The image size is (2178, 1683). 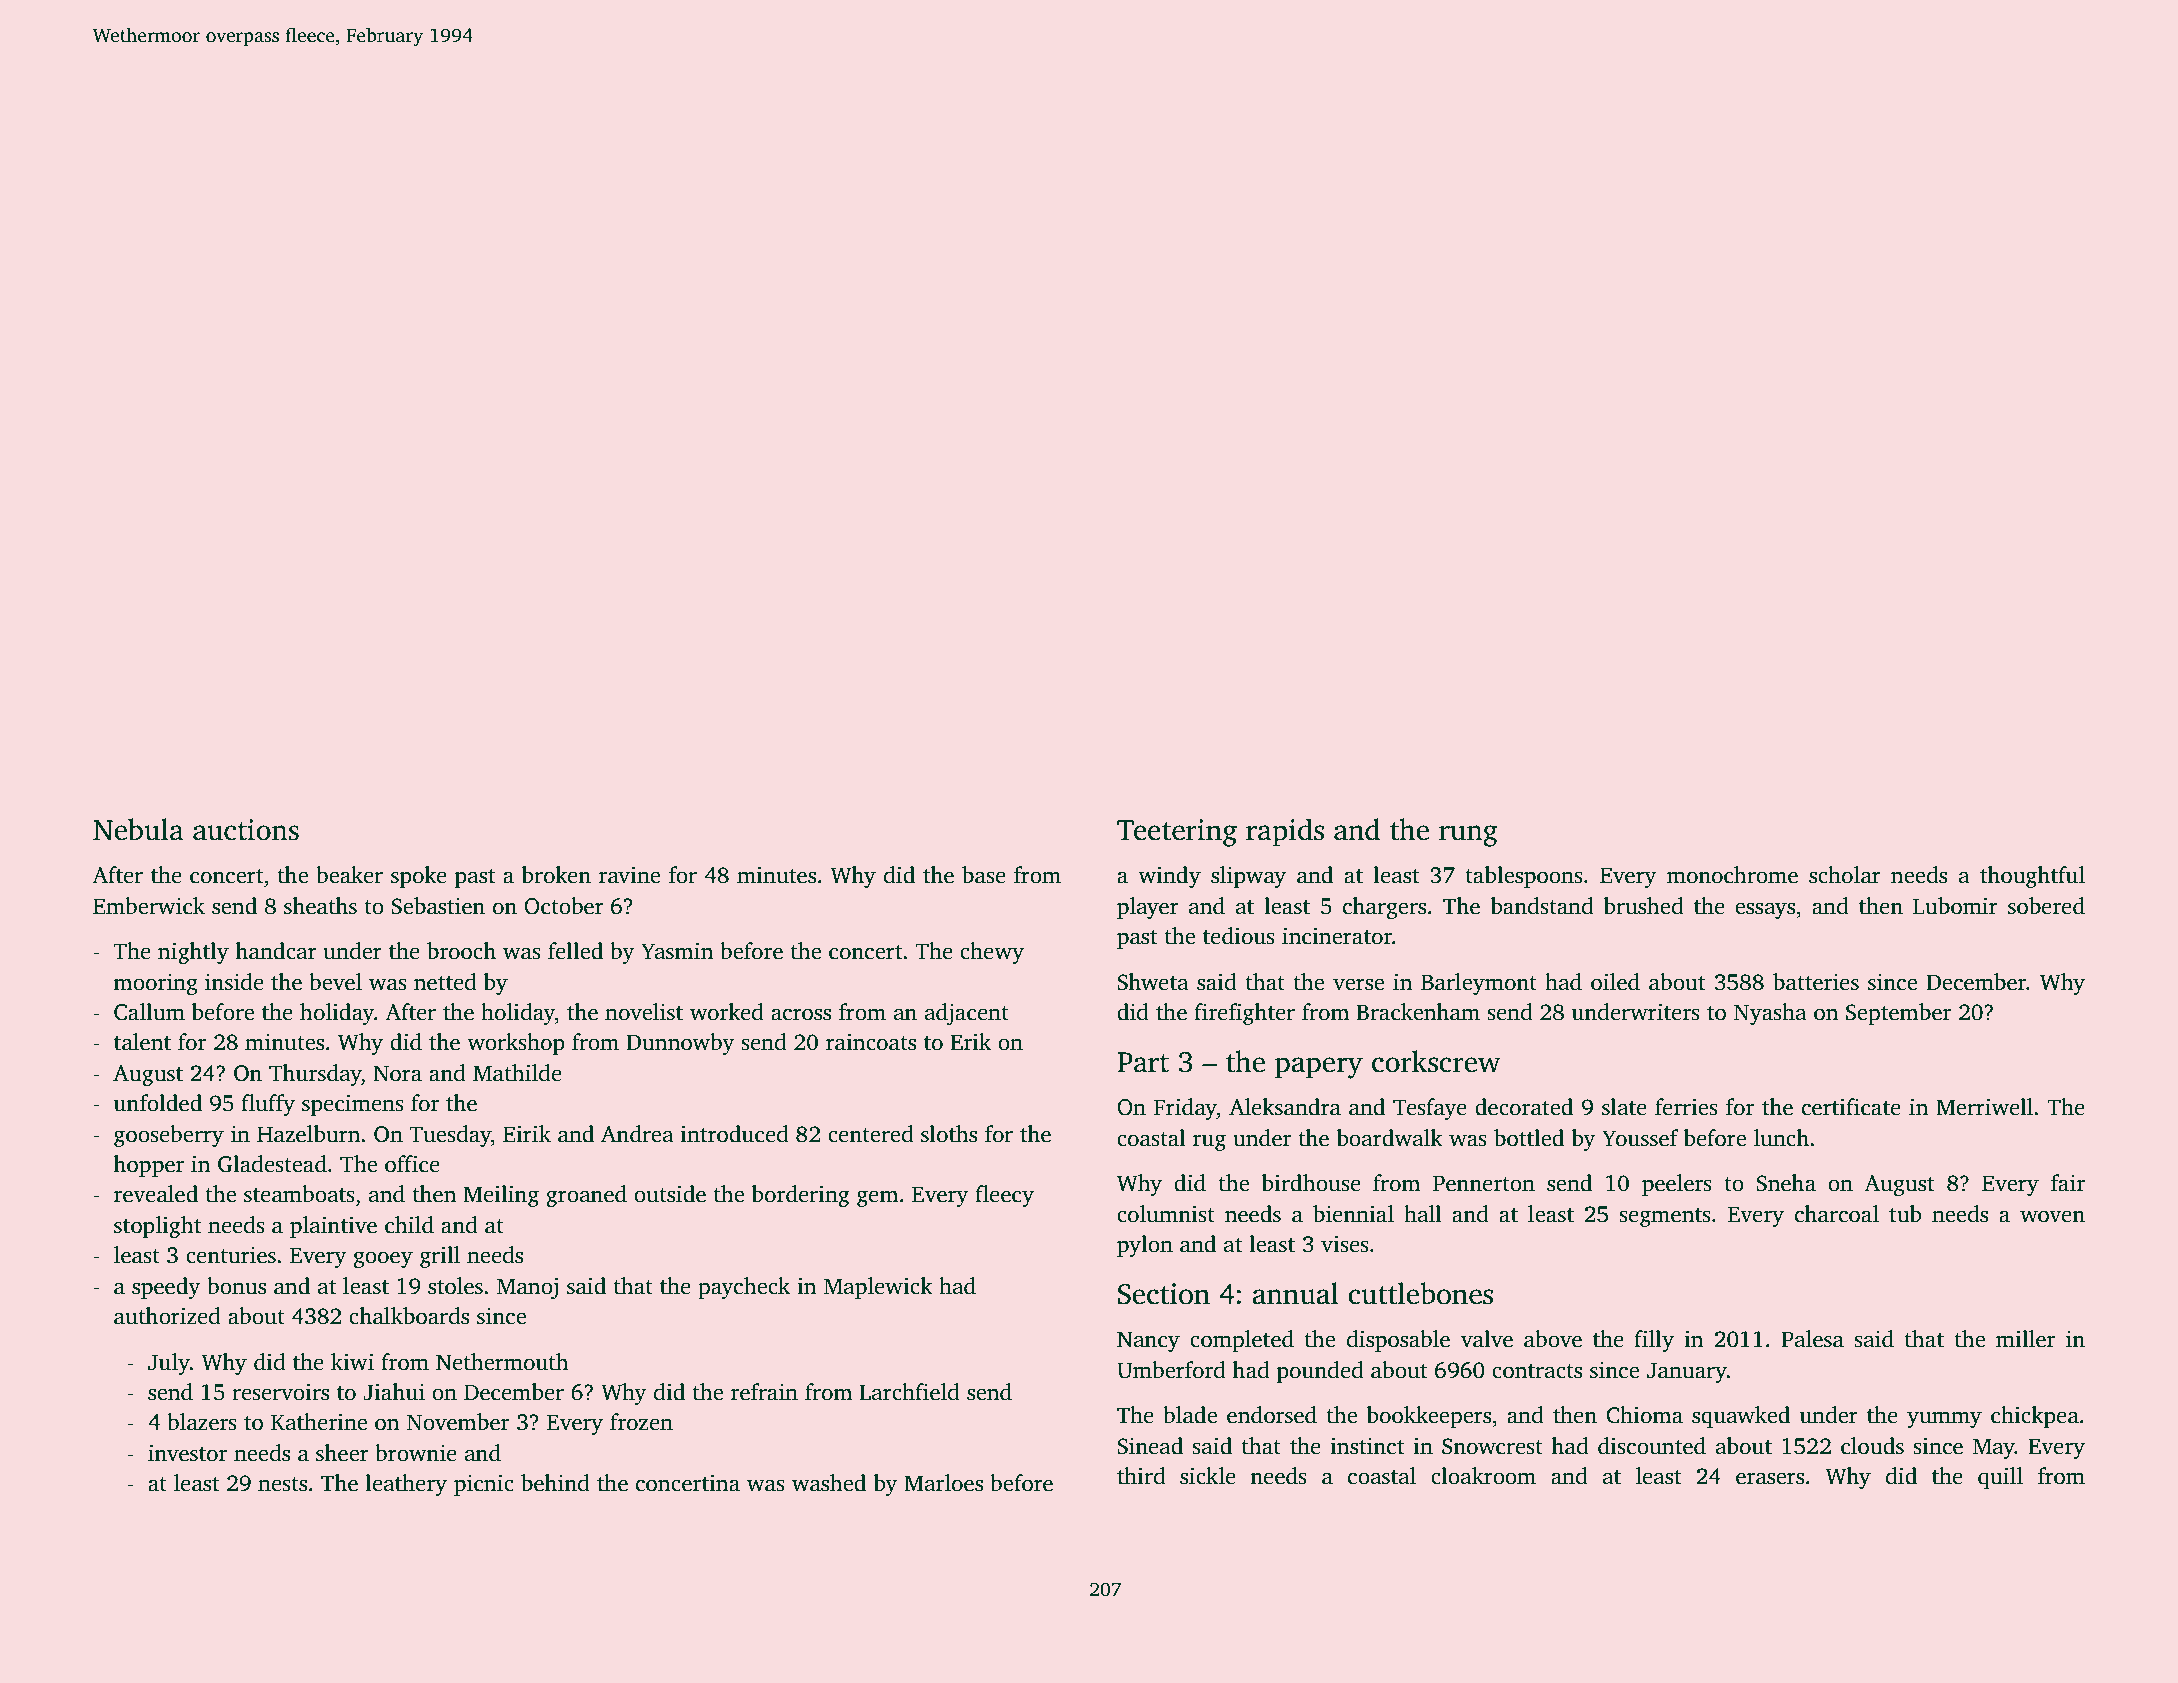 What do you see at coordinates (1177, 833) in the document?
I see `Teetering` at bounding box center [1177, 833].
